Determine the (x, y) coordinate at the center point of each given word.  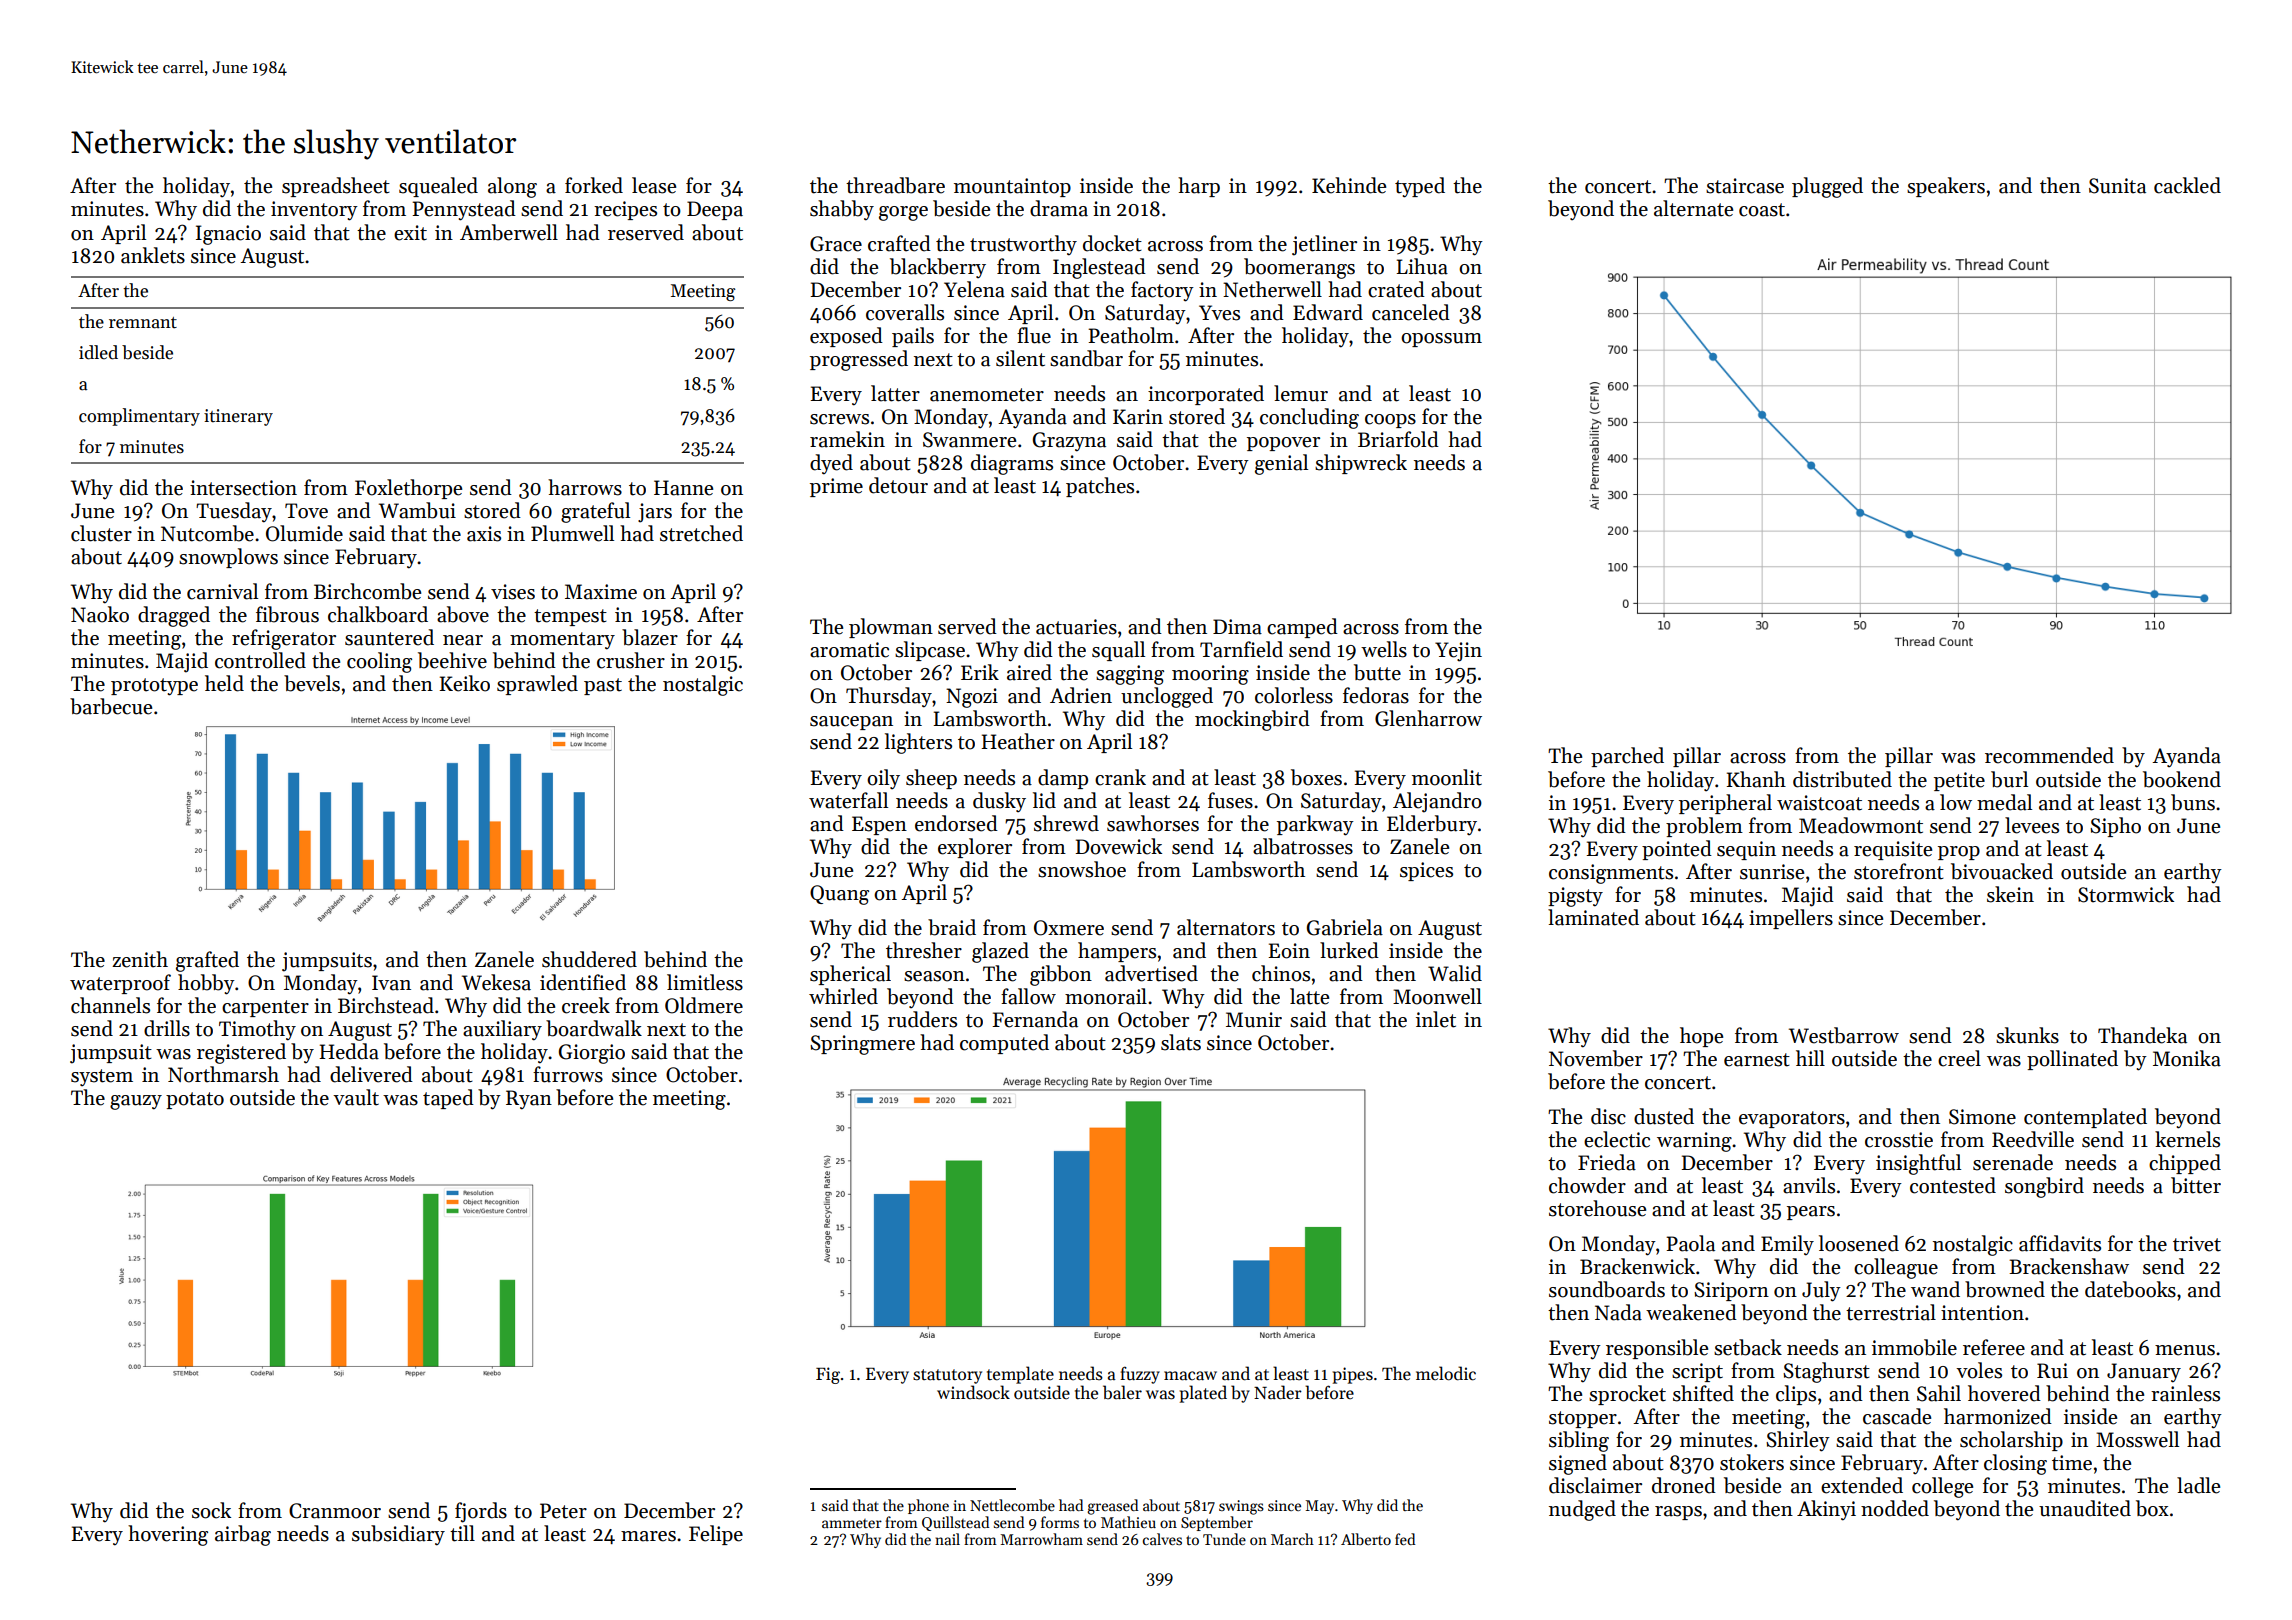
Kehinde (1349, 185)
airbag (243, 1535)
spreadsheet (336, 187)
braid (952, 927)
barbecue (111, 706)
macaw (1190, 1376)
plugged (1827, 187)
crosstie (1899, 1140)
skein (2010, 894)
